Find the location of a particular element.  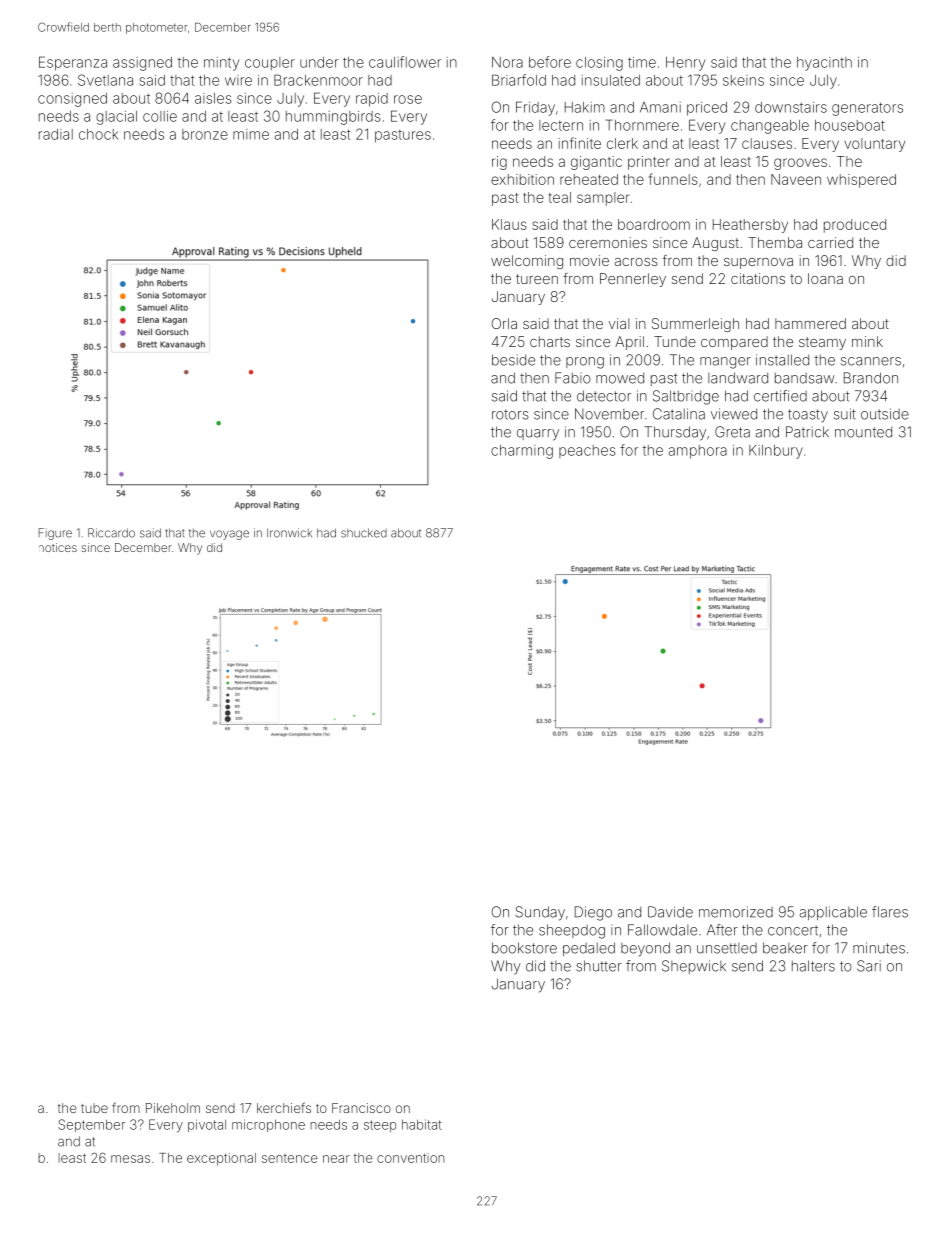

notices is located at coordinates (58, 547).
